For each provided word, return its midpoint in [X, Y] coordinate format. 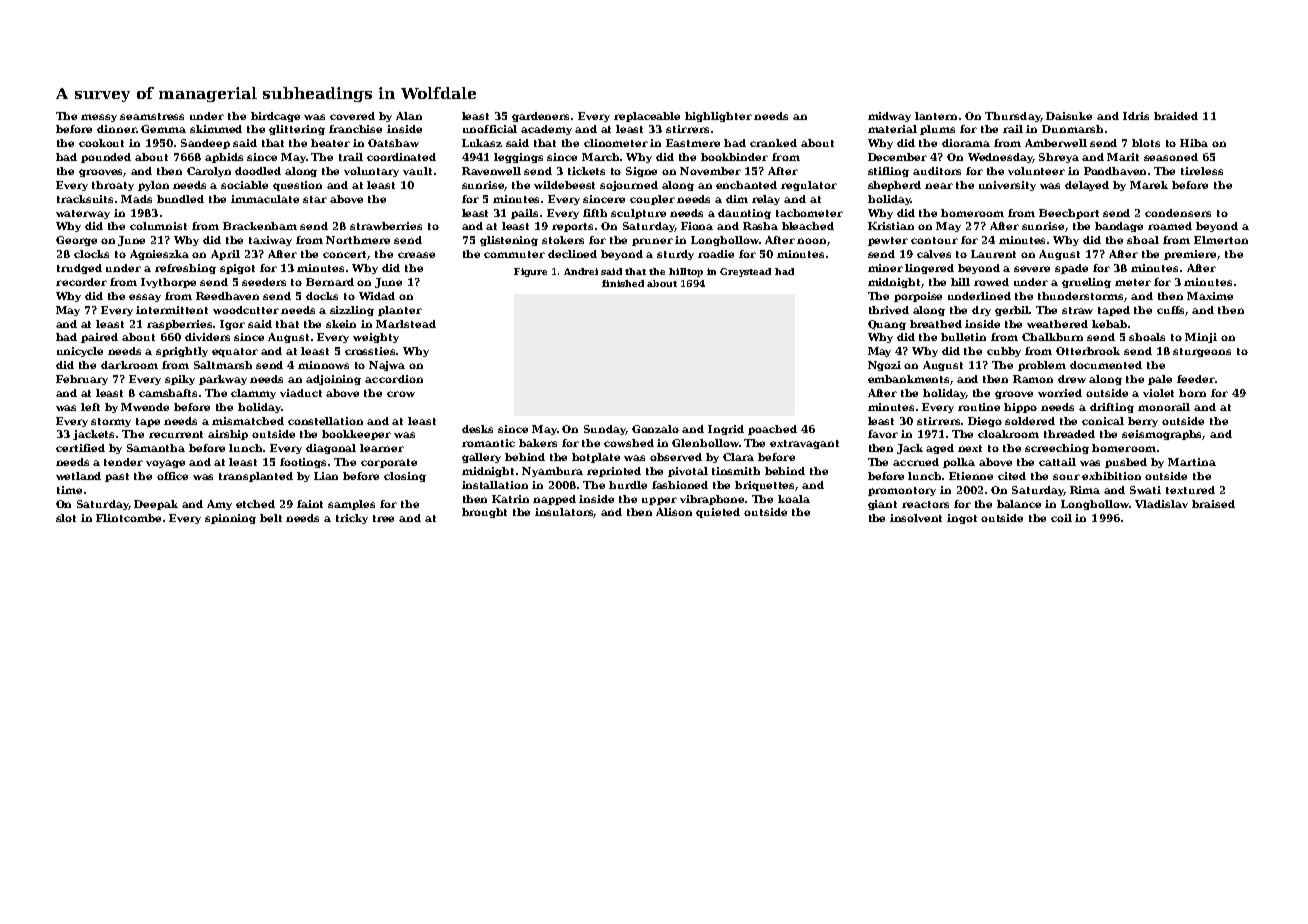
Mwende [145, 407]
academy [546, 130]
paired [99, 338]
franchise [355, 129]
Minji [1201, 338]
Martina [1192, 462]
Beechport [1069, 214]
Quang [887, 325]
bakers [538, 443]
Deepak [156, 505]
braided [1176, 116]
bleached [808, 226]
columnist [158, 226]
